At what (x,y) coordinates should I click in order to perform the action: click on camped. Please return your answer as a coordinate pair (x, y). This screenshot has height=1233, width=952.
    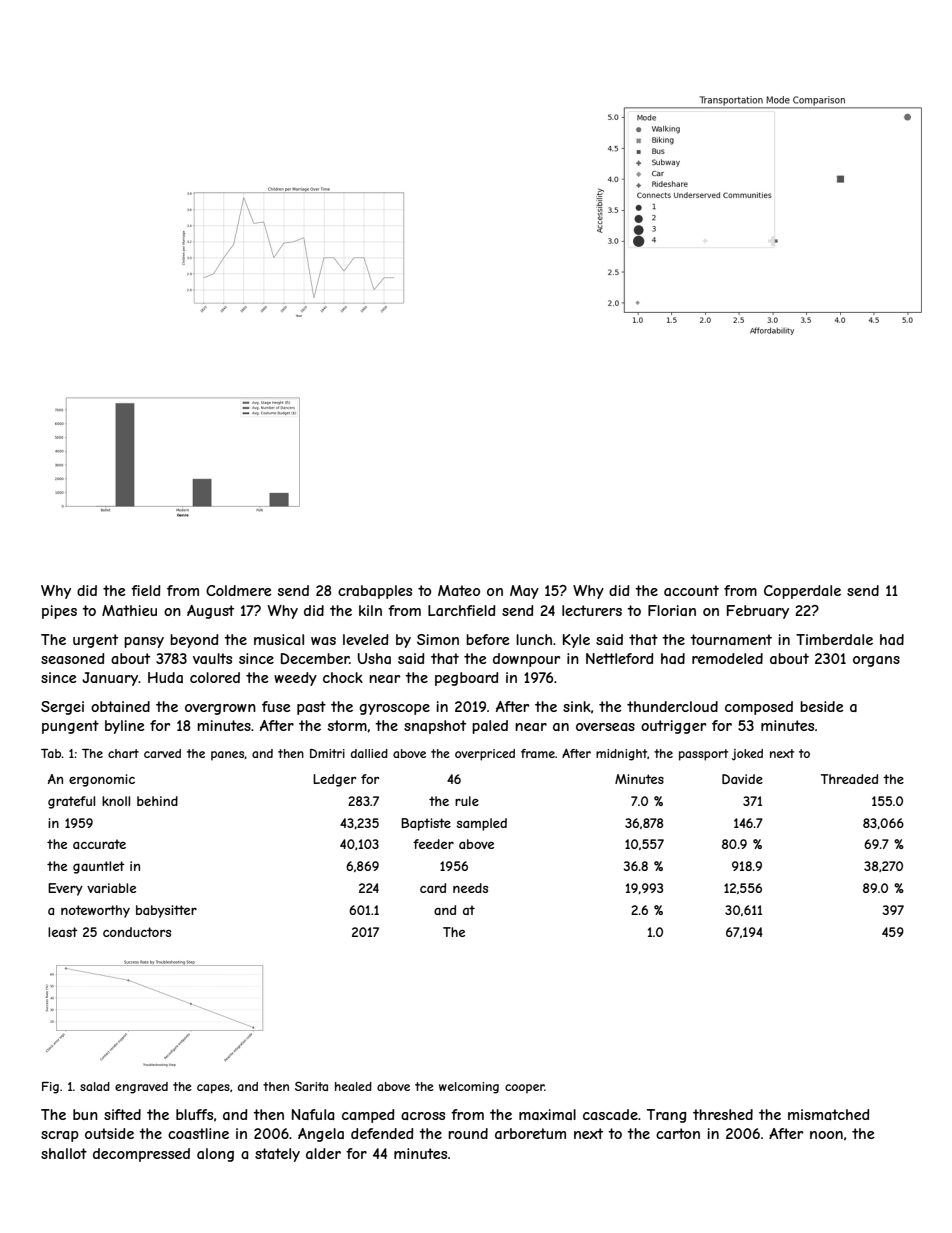
    Looking at the image, I should click on (368, 1116).
